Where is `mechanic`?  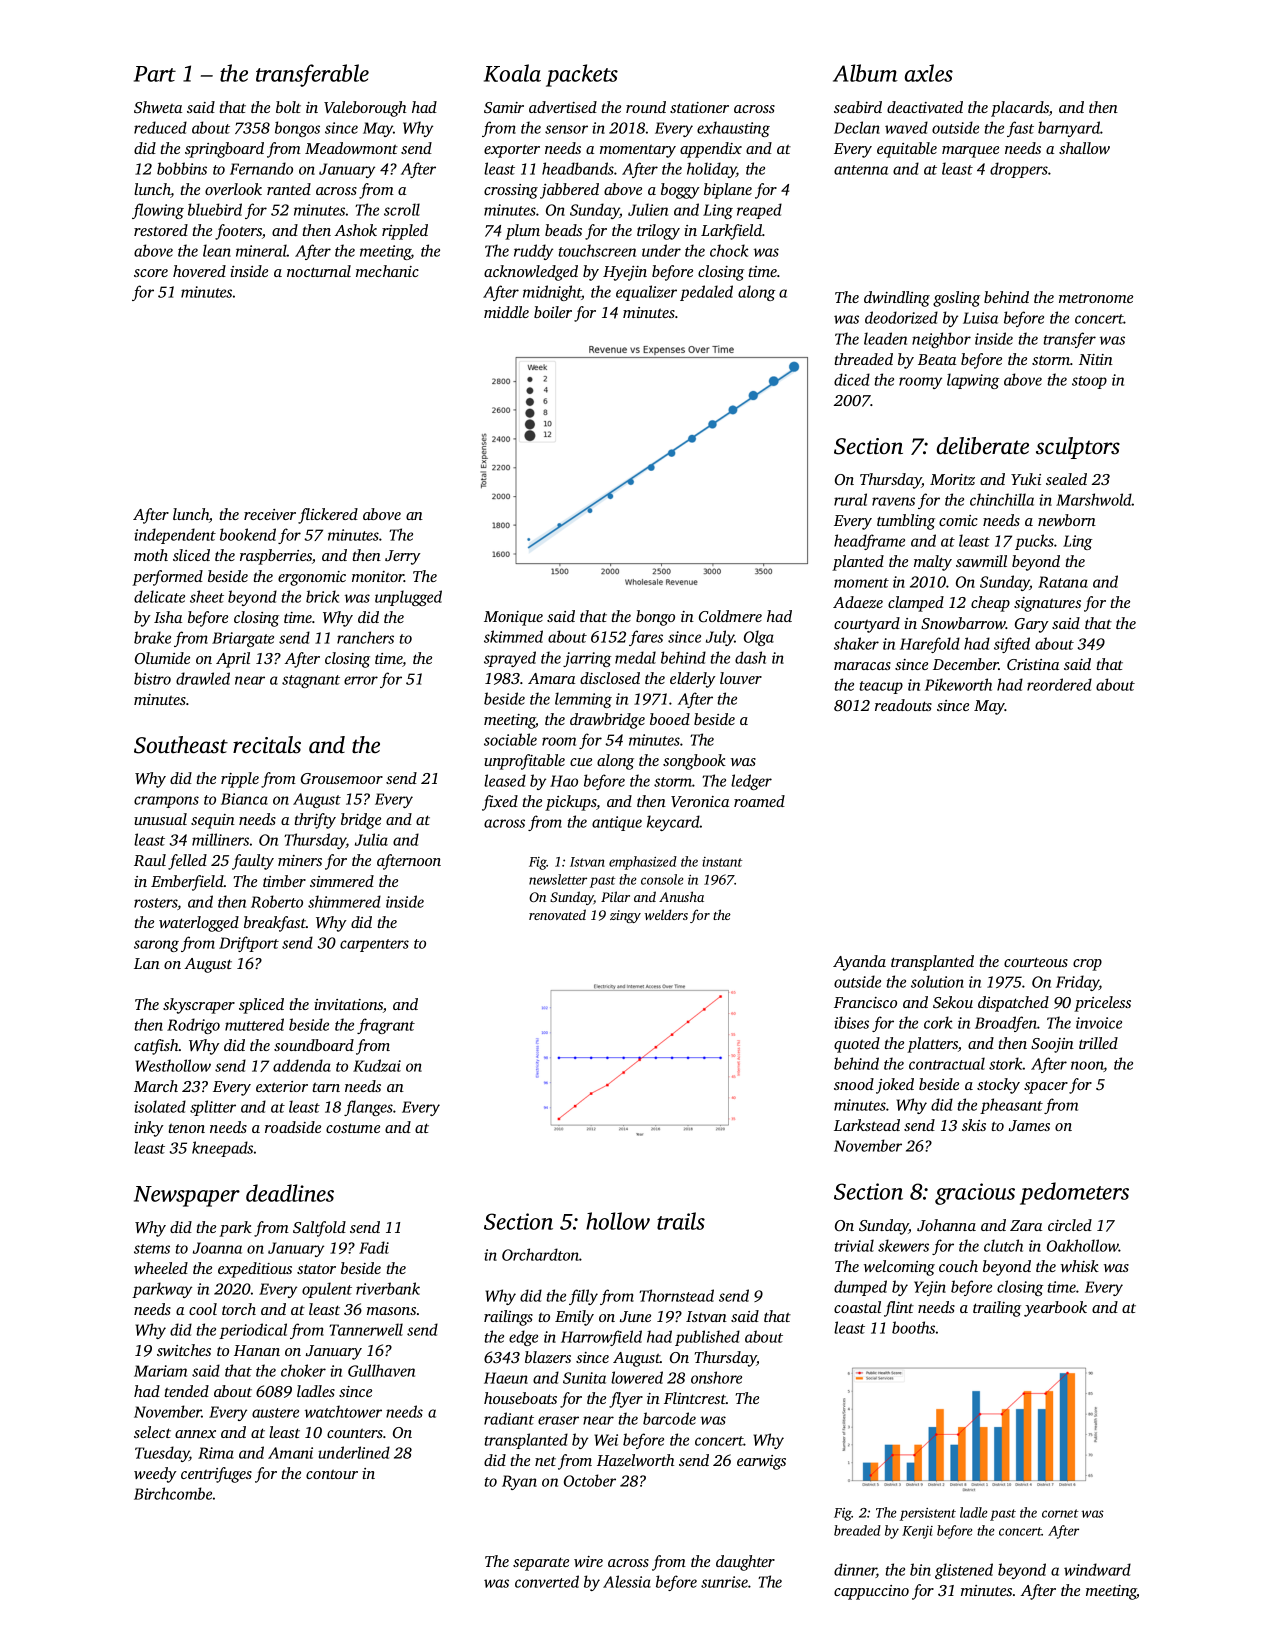 mechanic is located at coordinates (387, 271).
